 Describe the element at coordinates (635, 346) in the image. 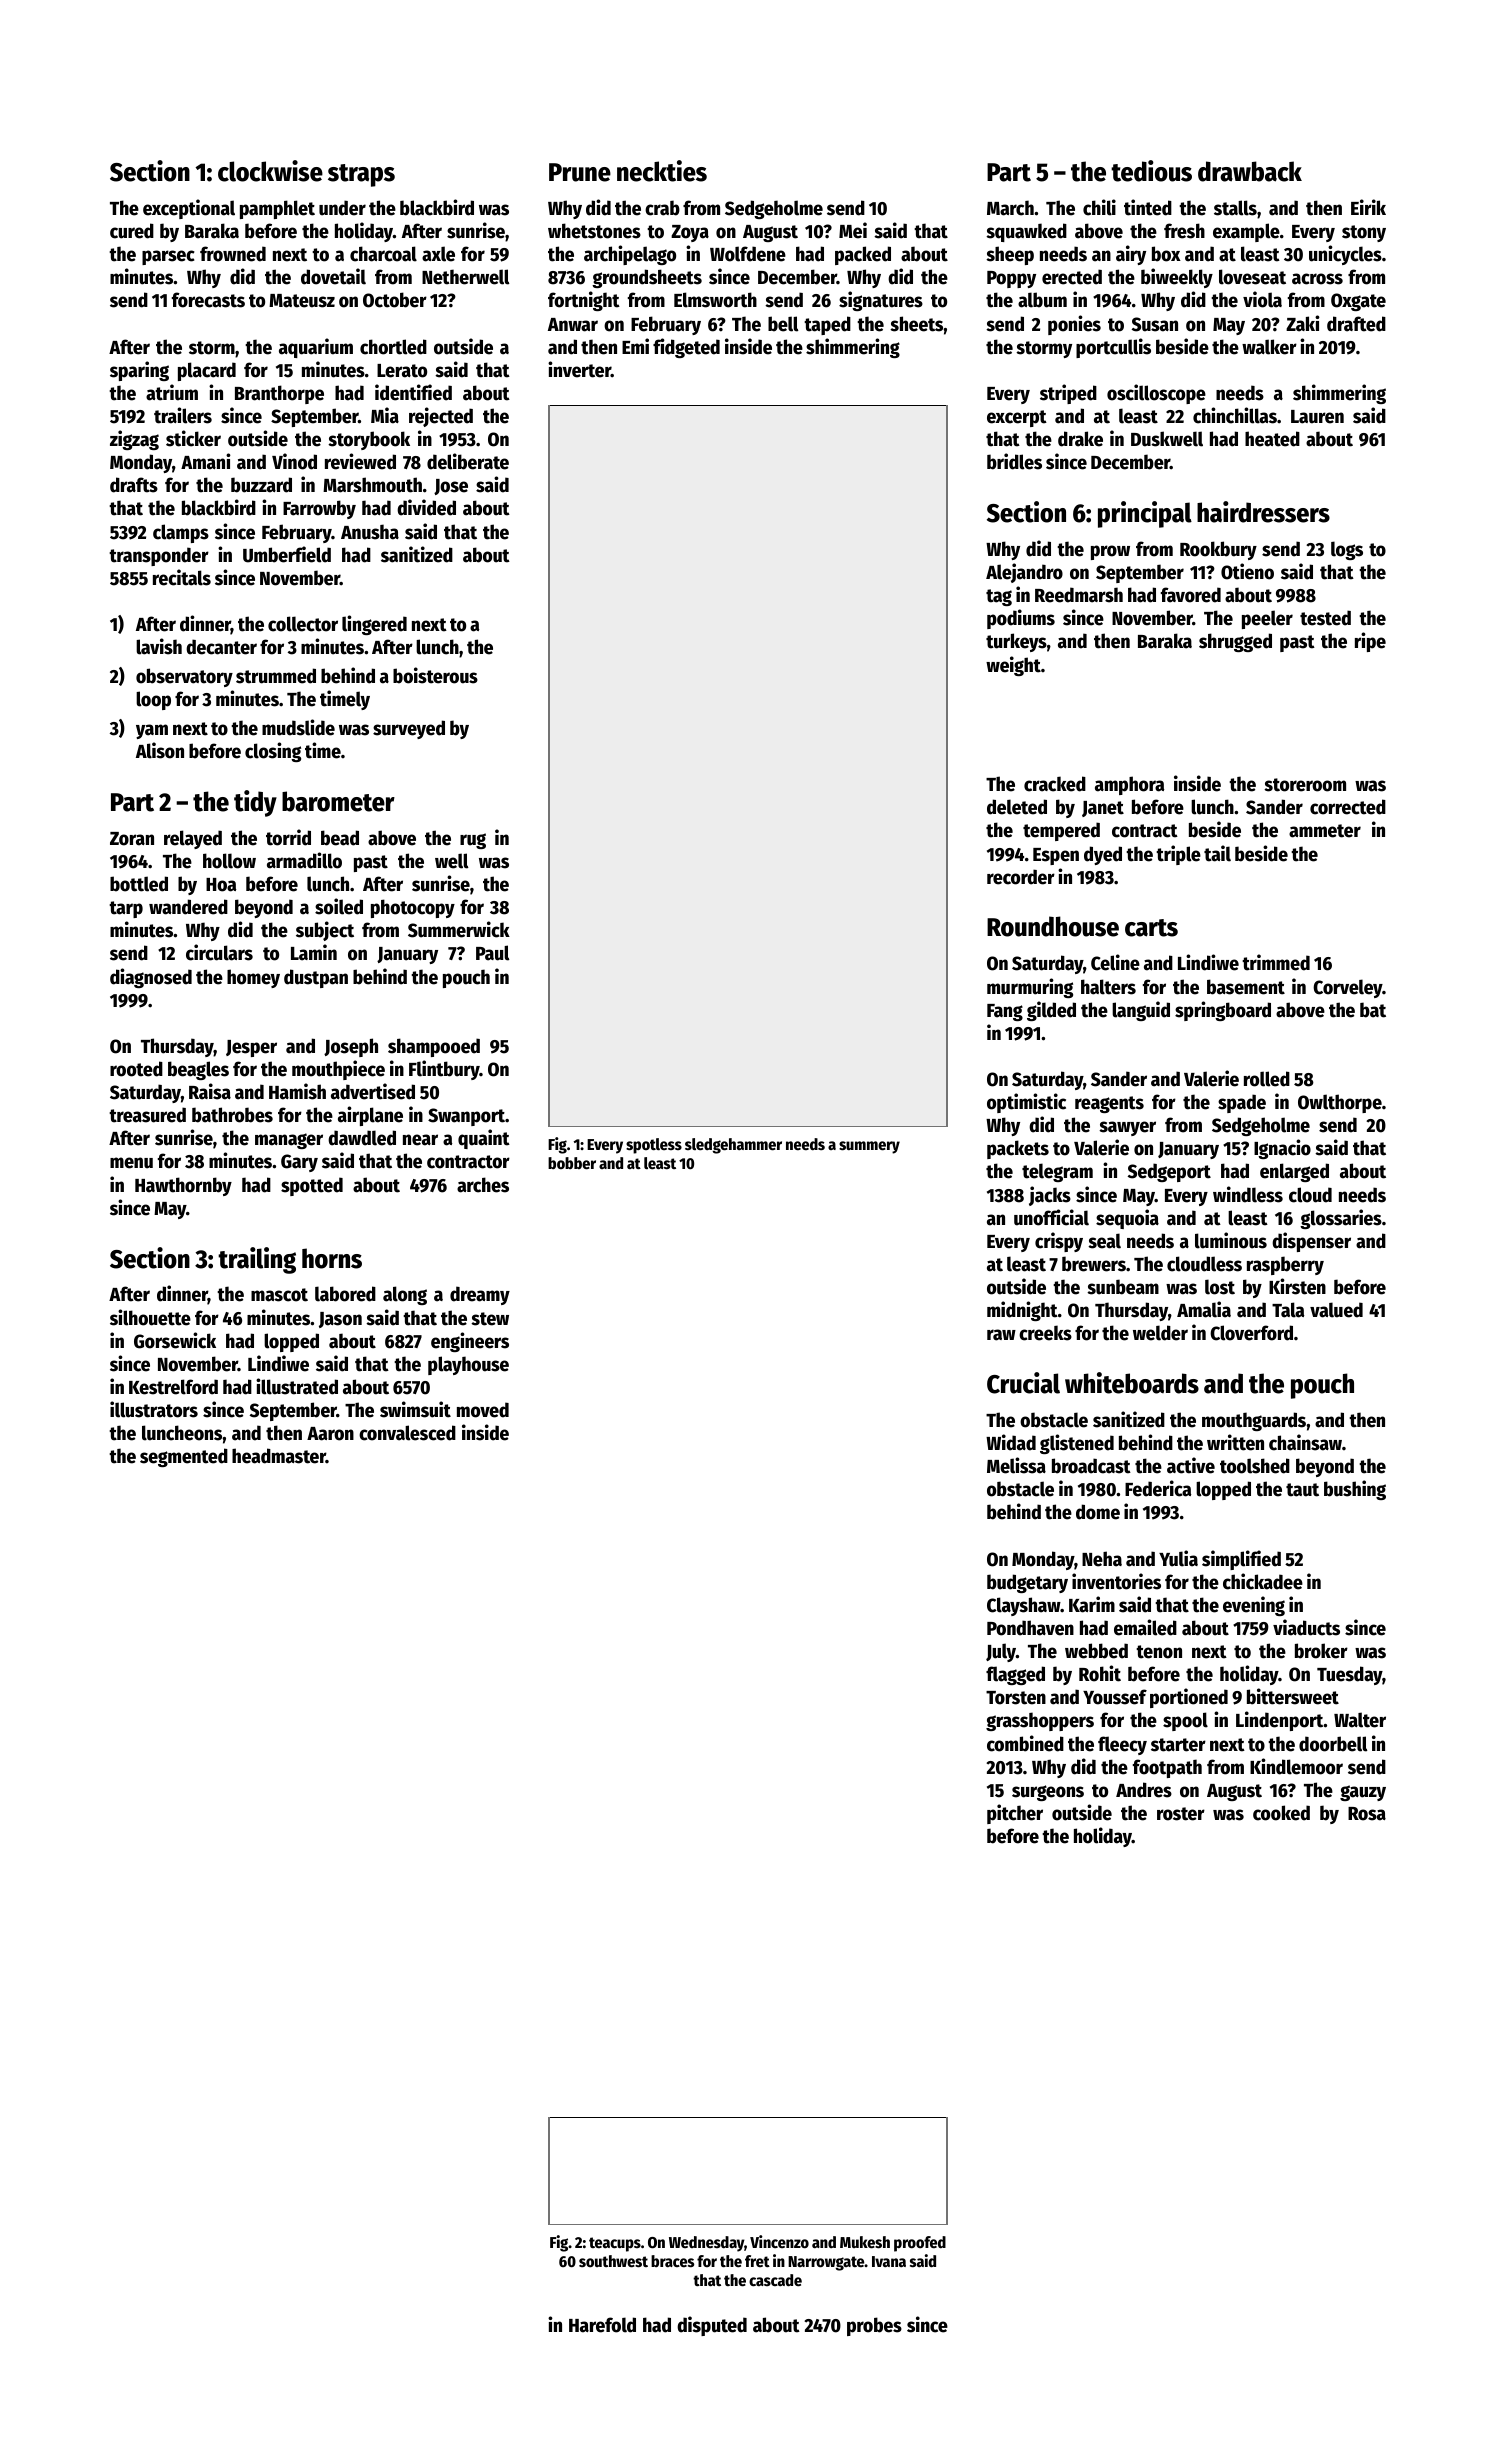

I see `Emi` at that location.
